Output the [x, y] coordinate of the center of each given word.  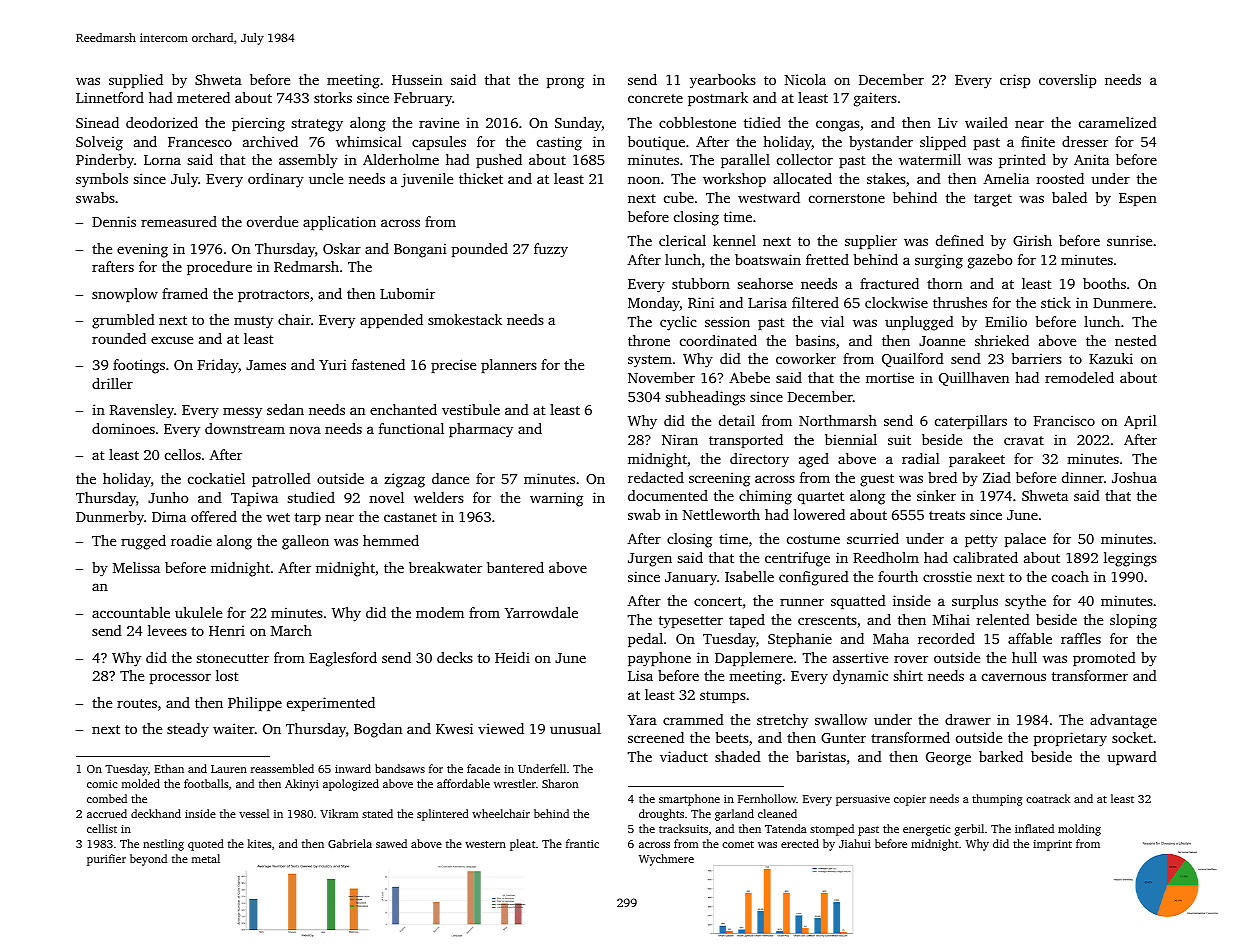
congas [838, 126]
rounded [119, 338]
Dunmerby [110, 518]
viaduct [684, 756]
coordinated [718, 340]
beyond [148, 860]
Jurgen [650, 560]
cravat [1024, 440]
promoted [1104, 659]
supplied [136, 81]
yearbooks [723, 81]
